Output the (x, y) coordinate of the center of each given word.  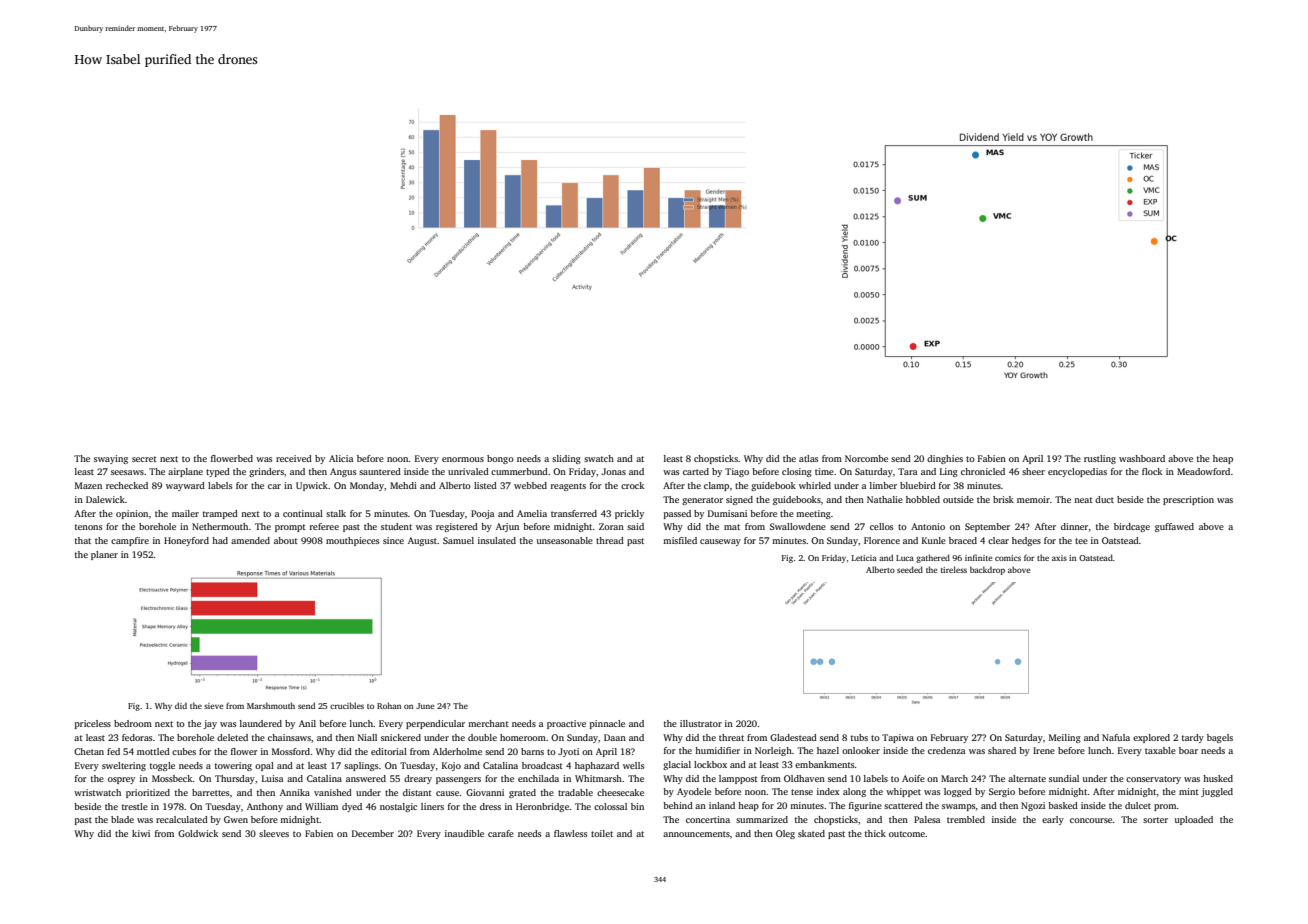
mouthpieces (352, 541)
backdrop (987, 570)
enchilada (538, 778)
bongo (500, 459)
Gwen (236, 819)
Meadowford (1203, 471)
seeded (910, 569)
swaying (111, 459)
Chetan (89, 751)
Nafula (1116, 737)
